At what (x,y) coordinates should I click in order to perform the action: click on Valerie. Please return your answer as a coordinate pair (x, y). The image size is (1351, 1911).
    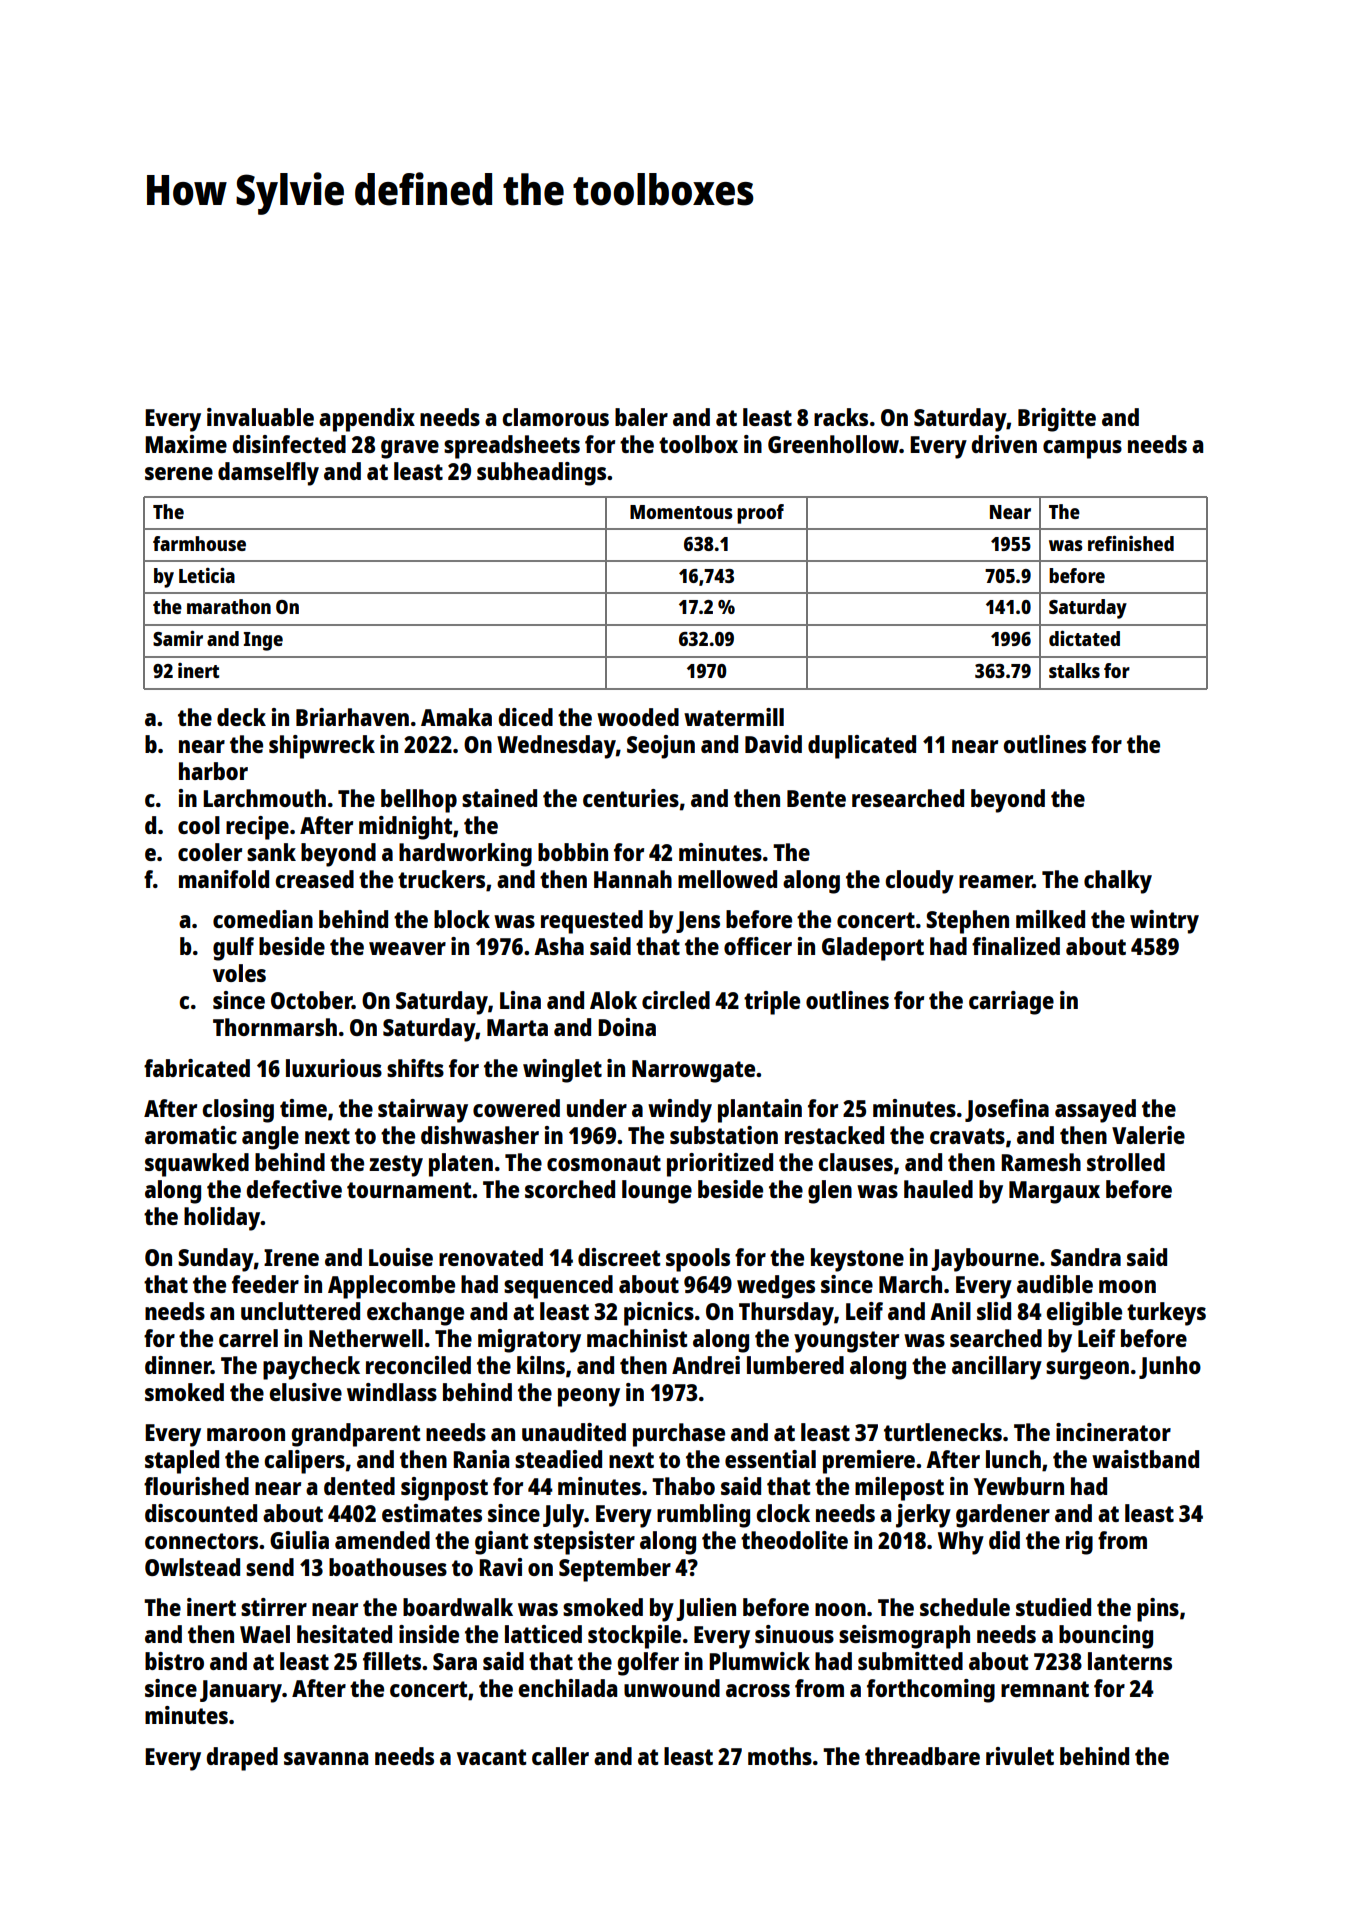
    Looking at the image, I should click on (1148, 1135).
